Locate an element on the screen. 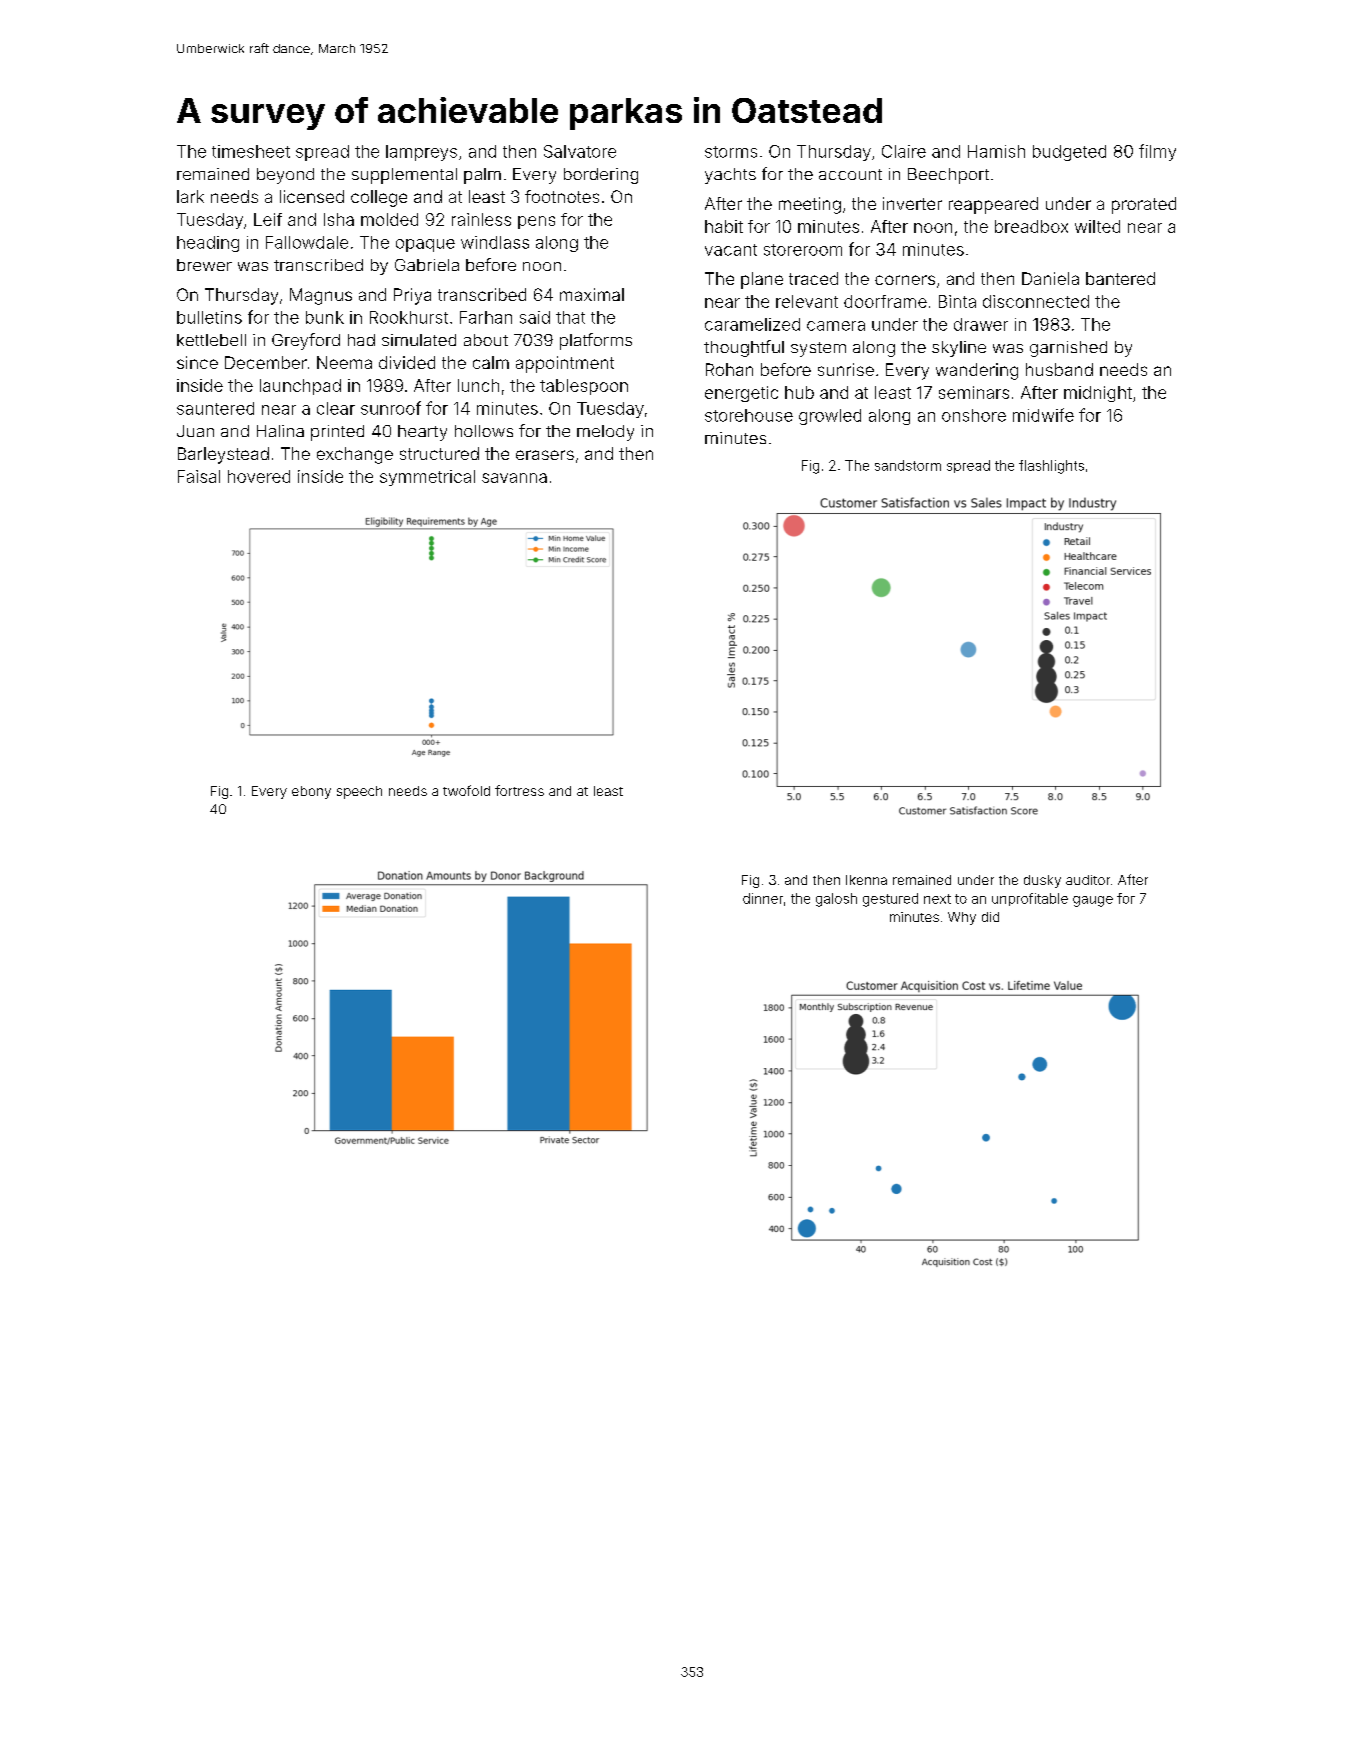  Faisal is located at coordinates (199, 476).
